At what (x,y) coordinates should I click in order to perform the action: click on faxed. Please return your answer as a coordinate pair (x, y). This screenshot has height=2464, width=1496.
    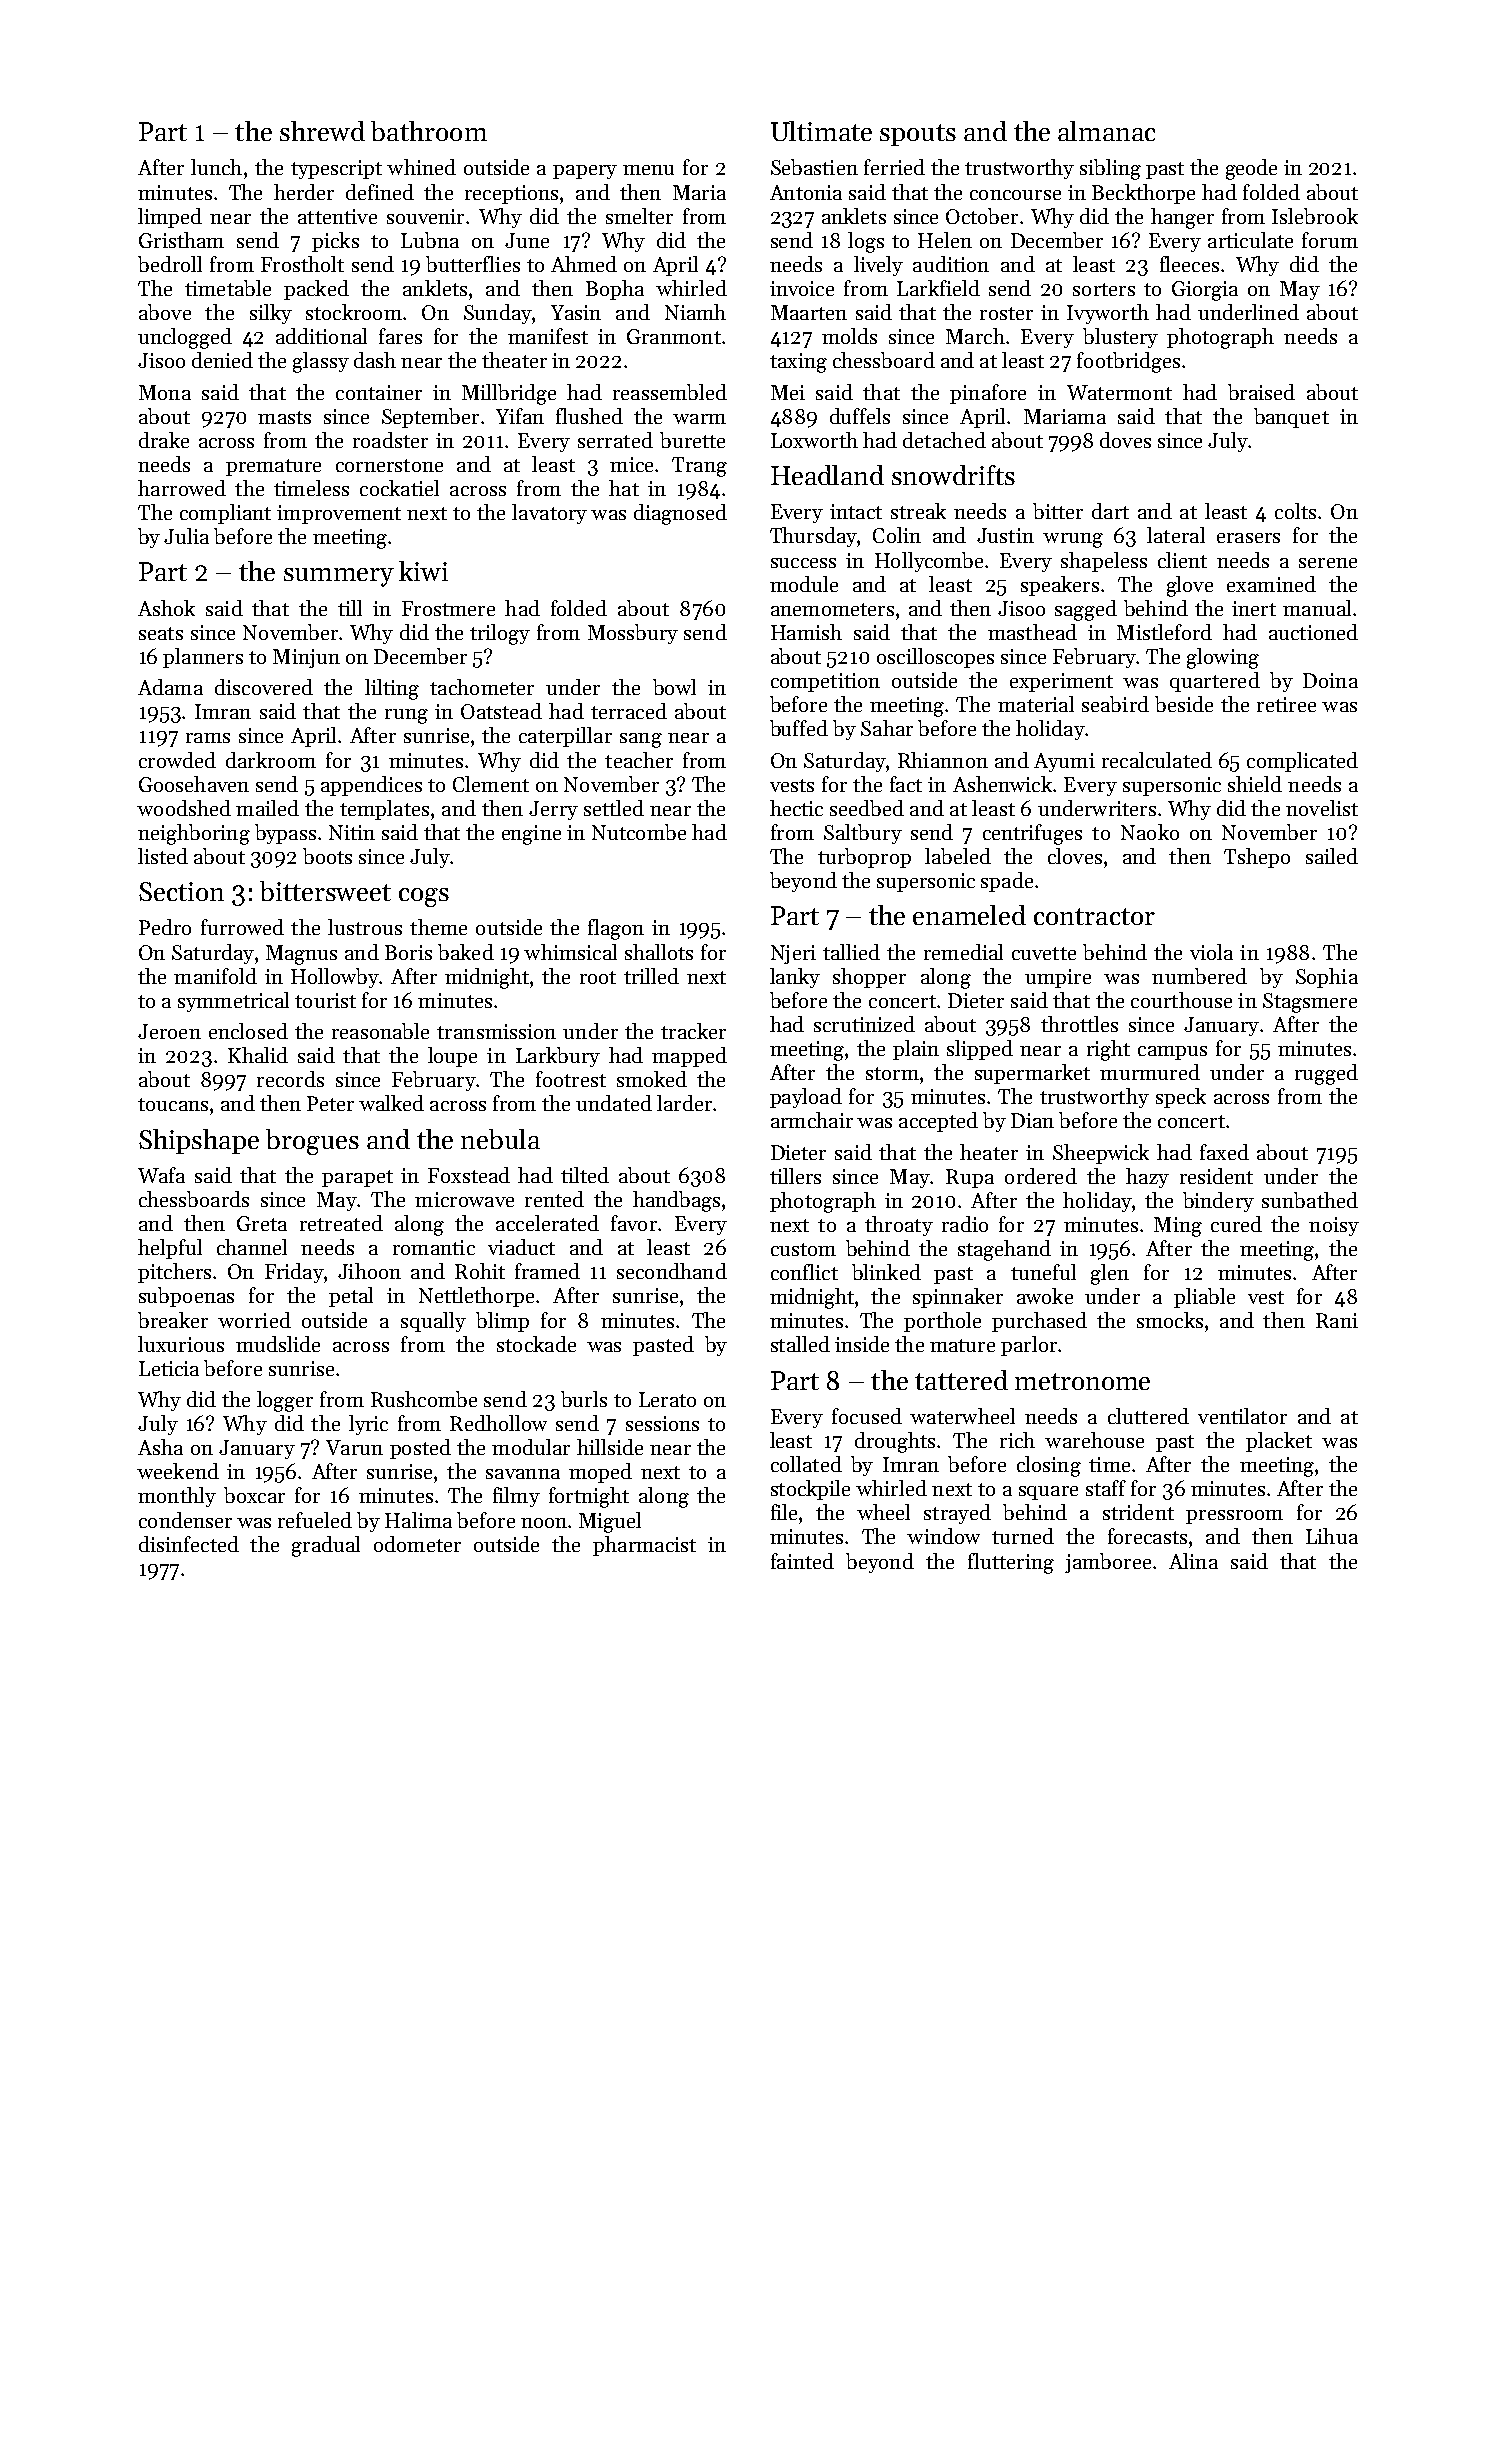
    Looking at the image, I should click on (1224, 1152).
